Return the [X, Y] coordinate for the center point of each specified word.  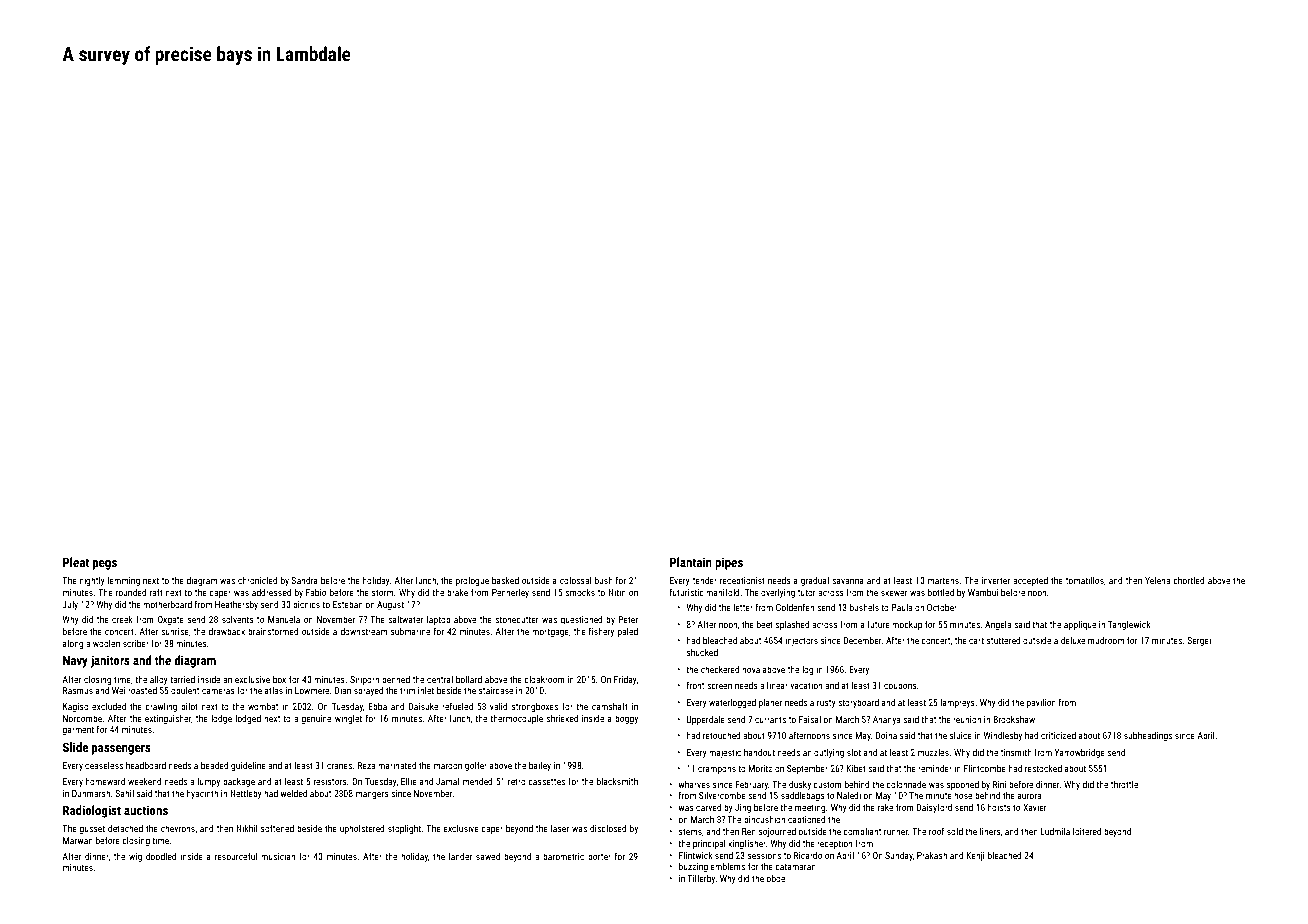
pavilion [1041, 703]
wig [135, 857]
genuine [316, 719]
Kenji [975, 856]
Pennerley [510, 593]
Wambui [983, 592]
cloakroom [544, 679]
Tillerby [701, 879]
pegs [105, 565]
